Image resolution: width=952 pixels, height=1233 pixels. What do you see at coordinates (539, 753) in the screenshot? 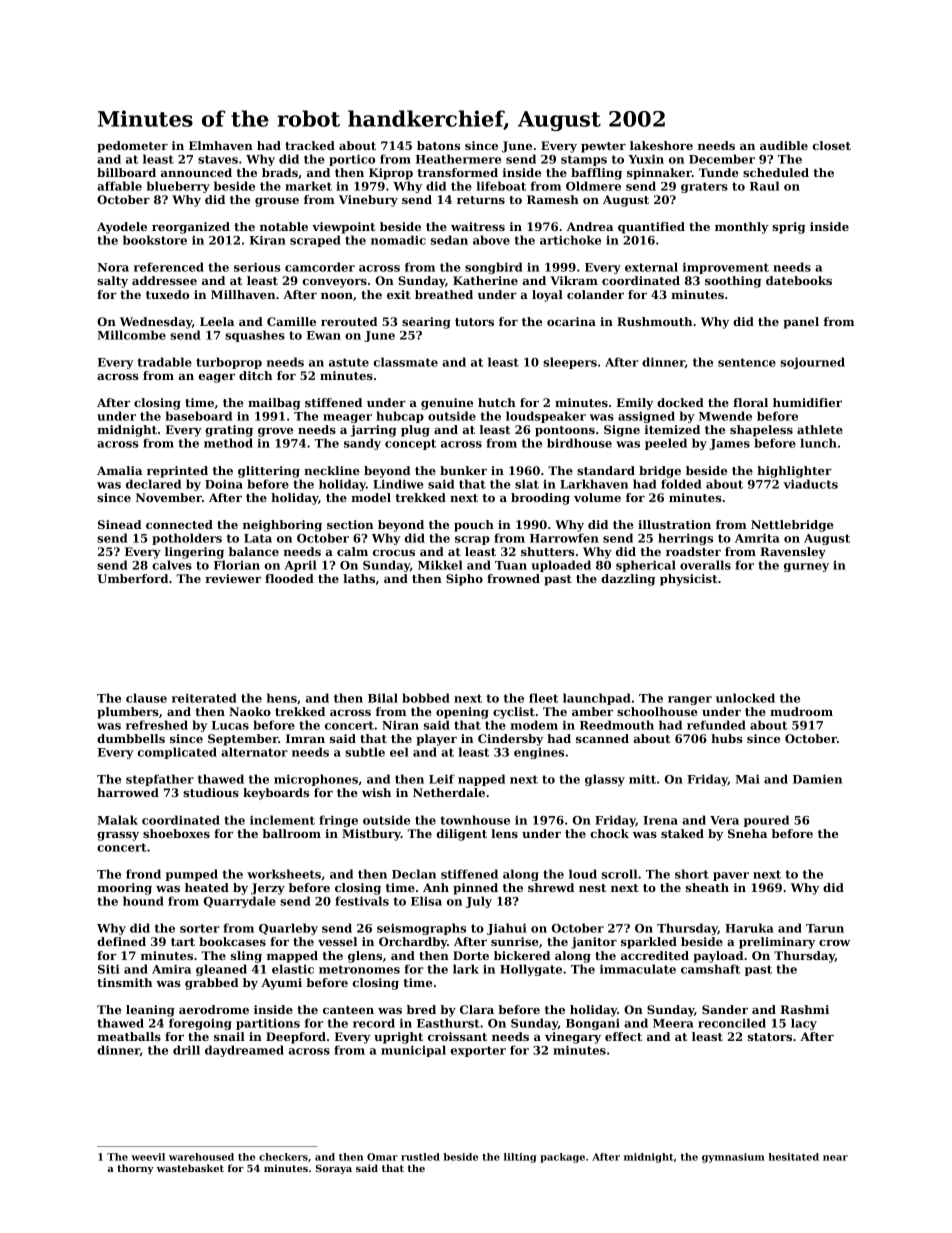
I see `engines` at bounding box center [539, 753].
